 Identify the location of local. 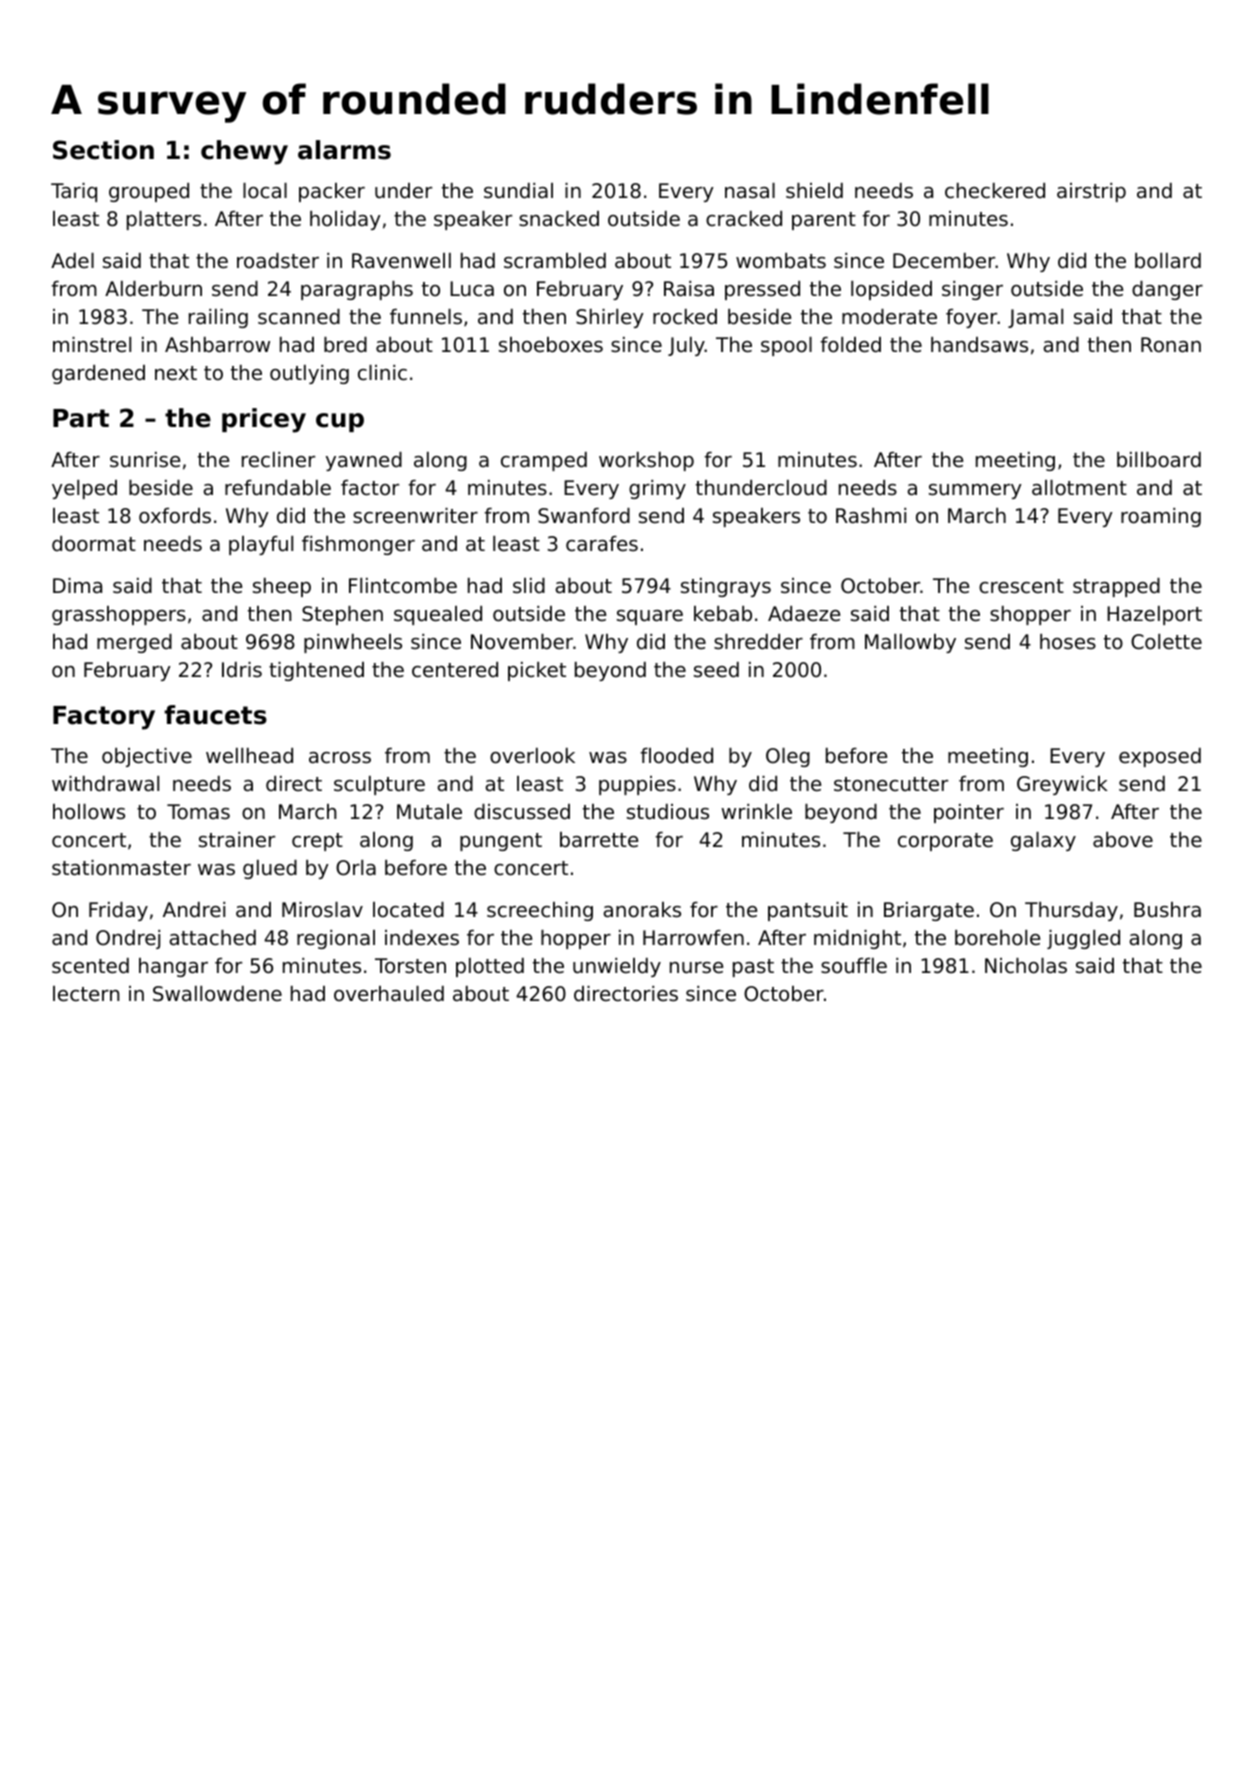
(265, 191).
